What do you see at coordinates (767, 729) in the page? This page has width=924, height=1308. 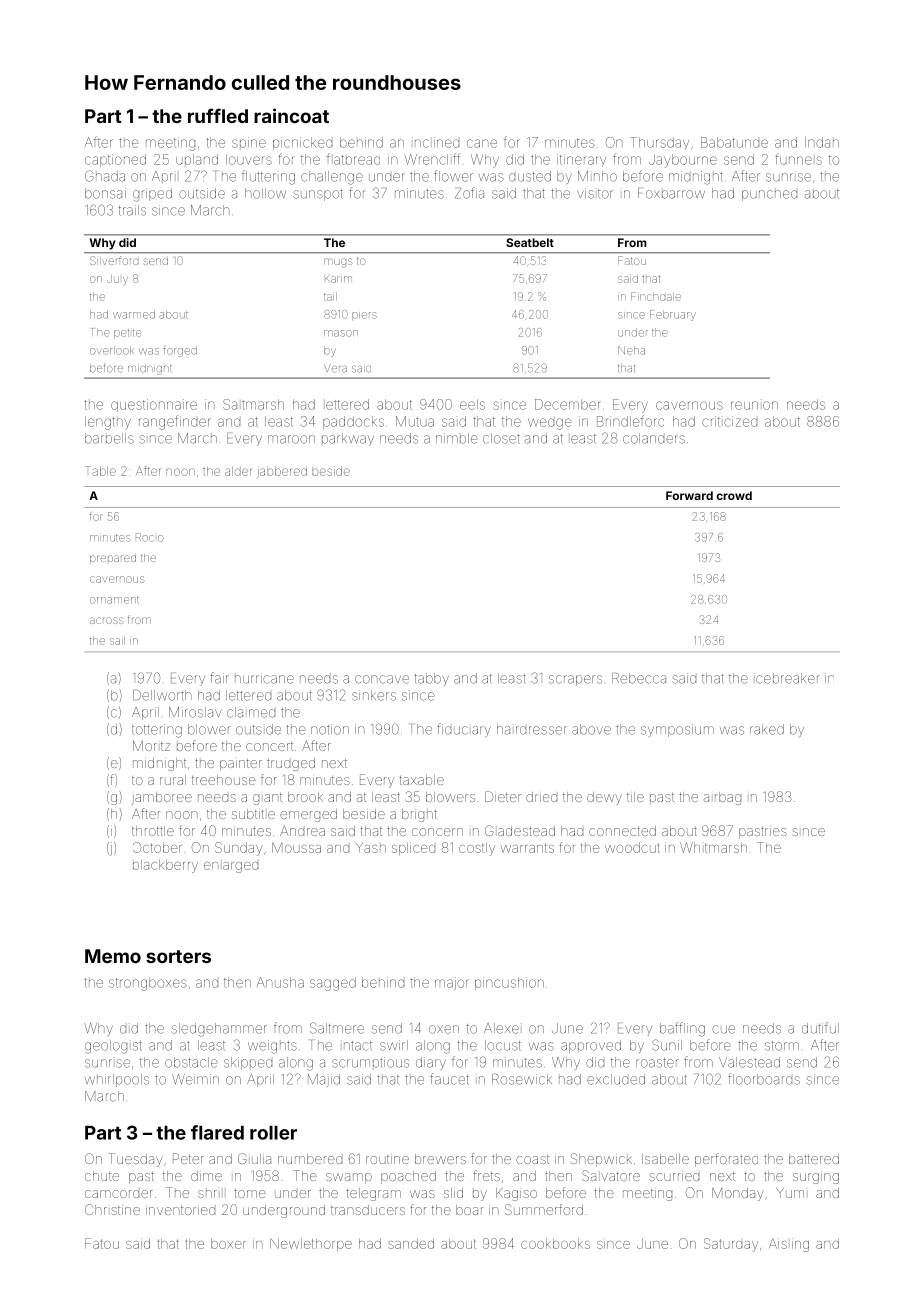 I see `raked` at bounding box center [767, 729].
